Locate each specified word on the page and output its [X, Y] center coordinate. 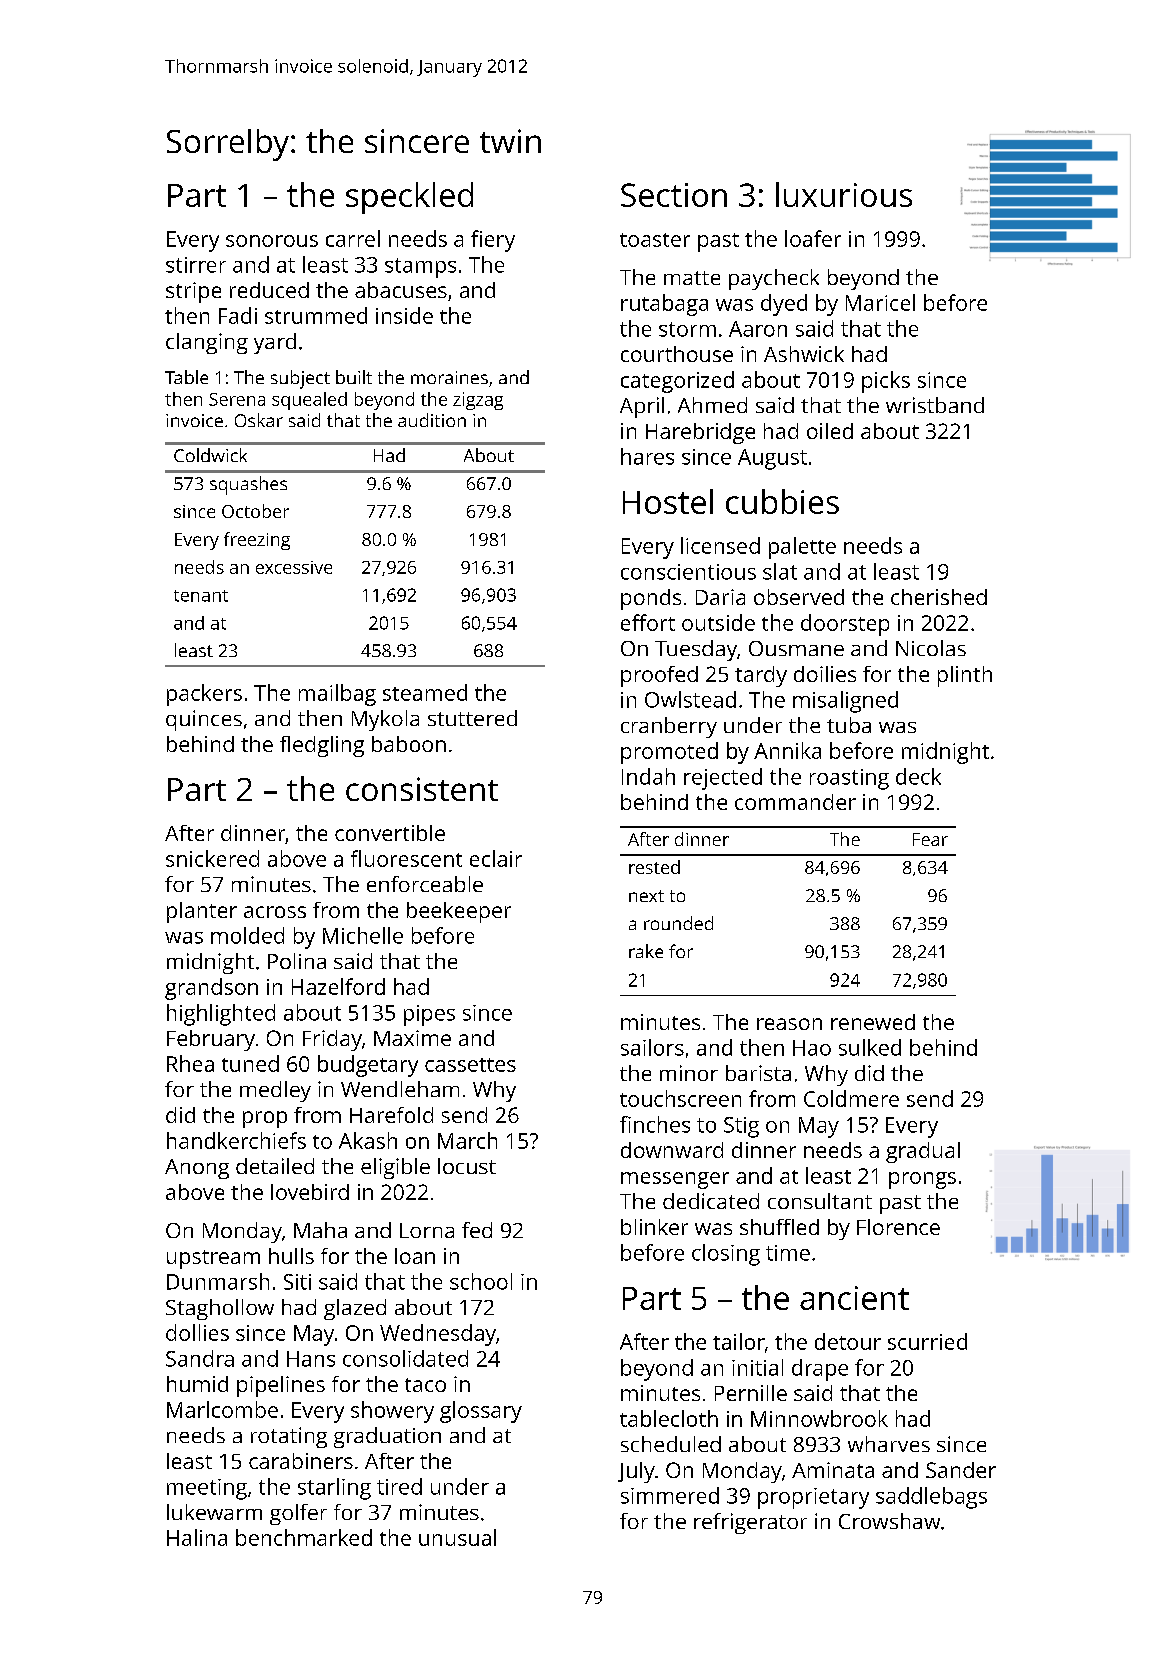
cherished [939, 597]
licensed [720, 545]
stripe [193, 292]
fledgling [322, 746]
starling [334, 1489]
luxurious [844, 194]
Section [674, 195]
